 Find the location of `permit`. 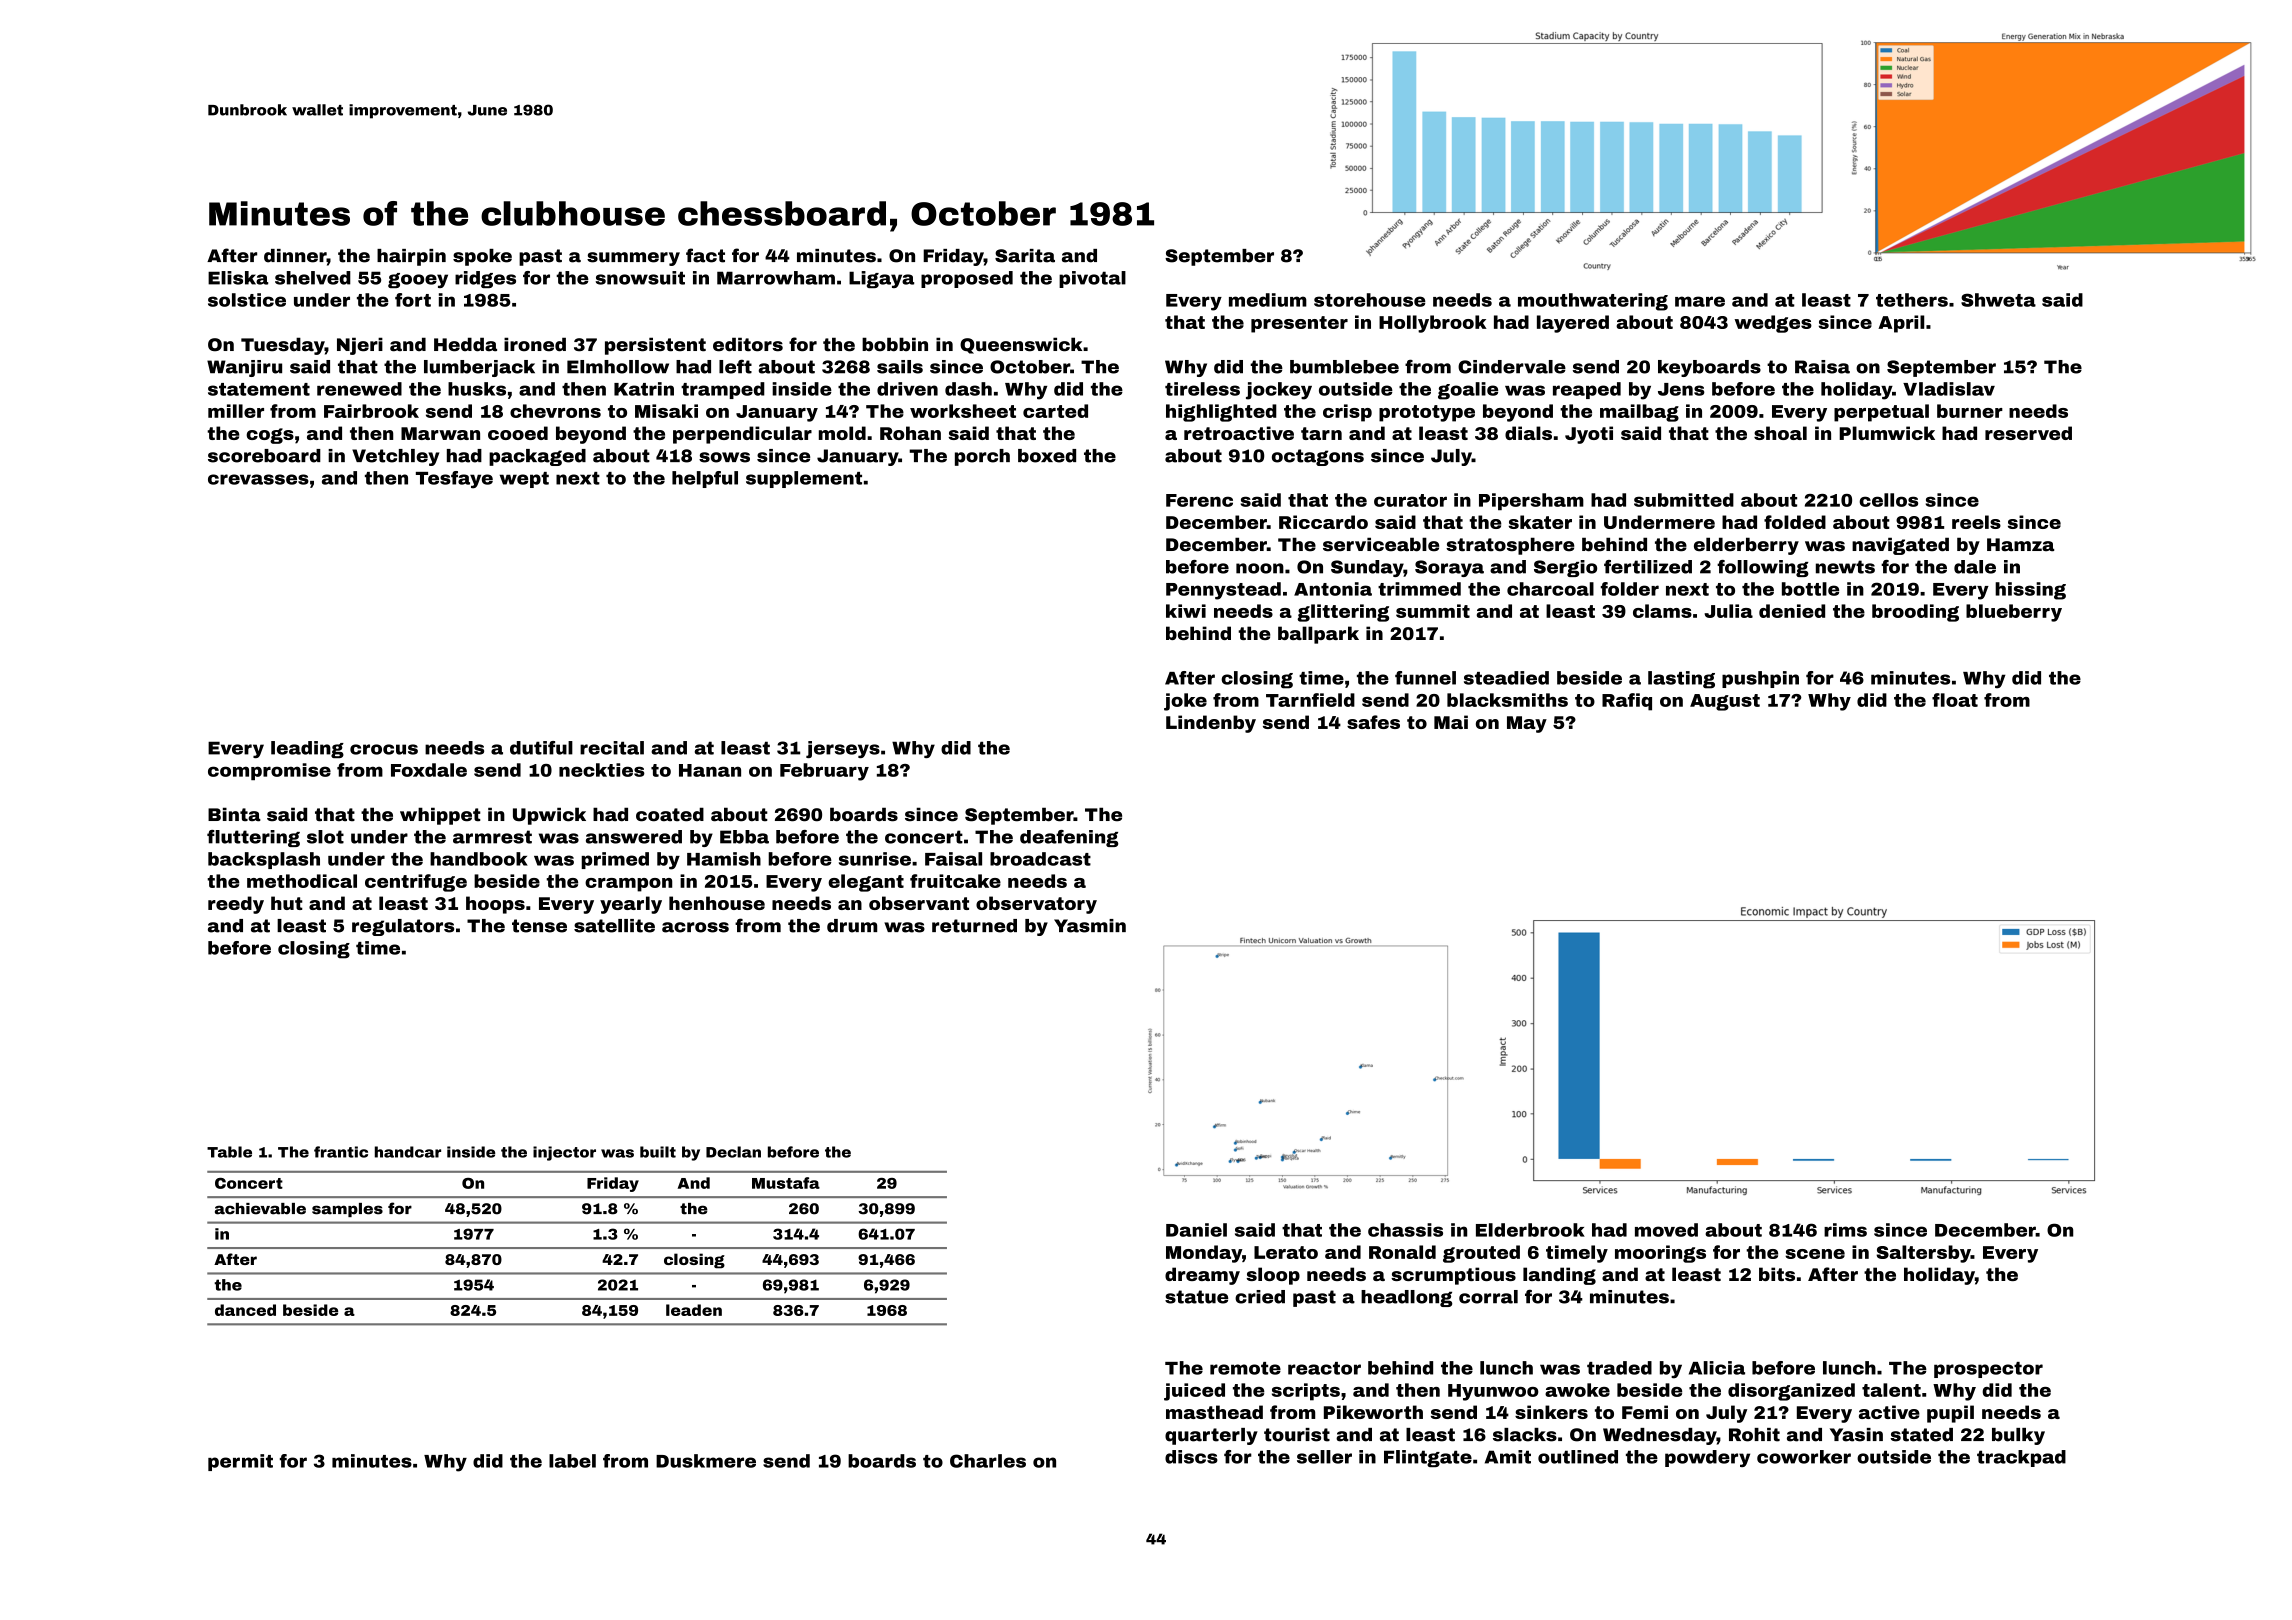

permit is located at coordinates (240, 1462).
